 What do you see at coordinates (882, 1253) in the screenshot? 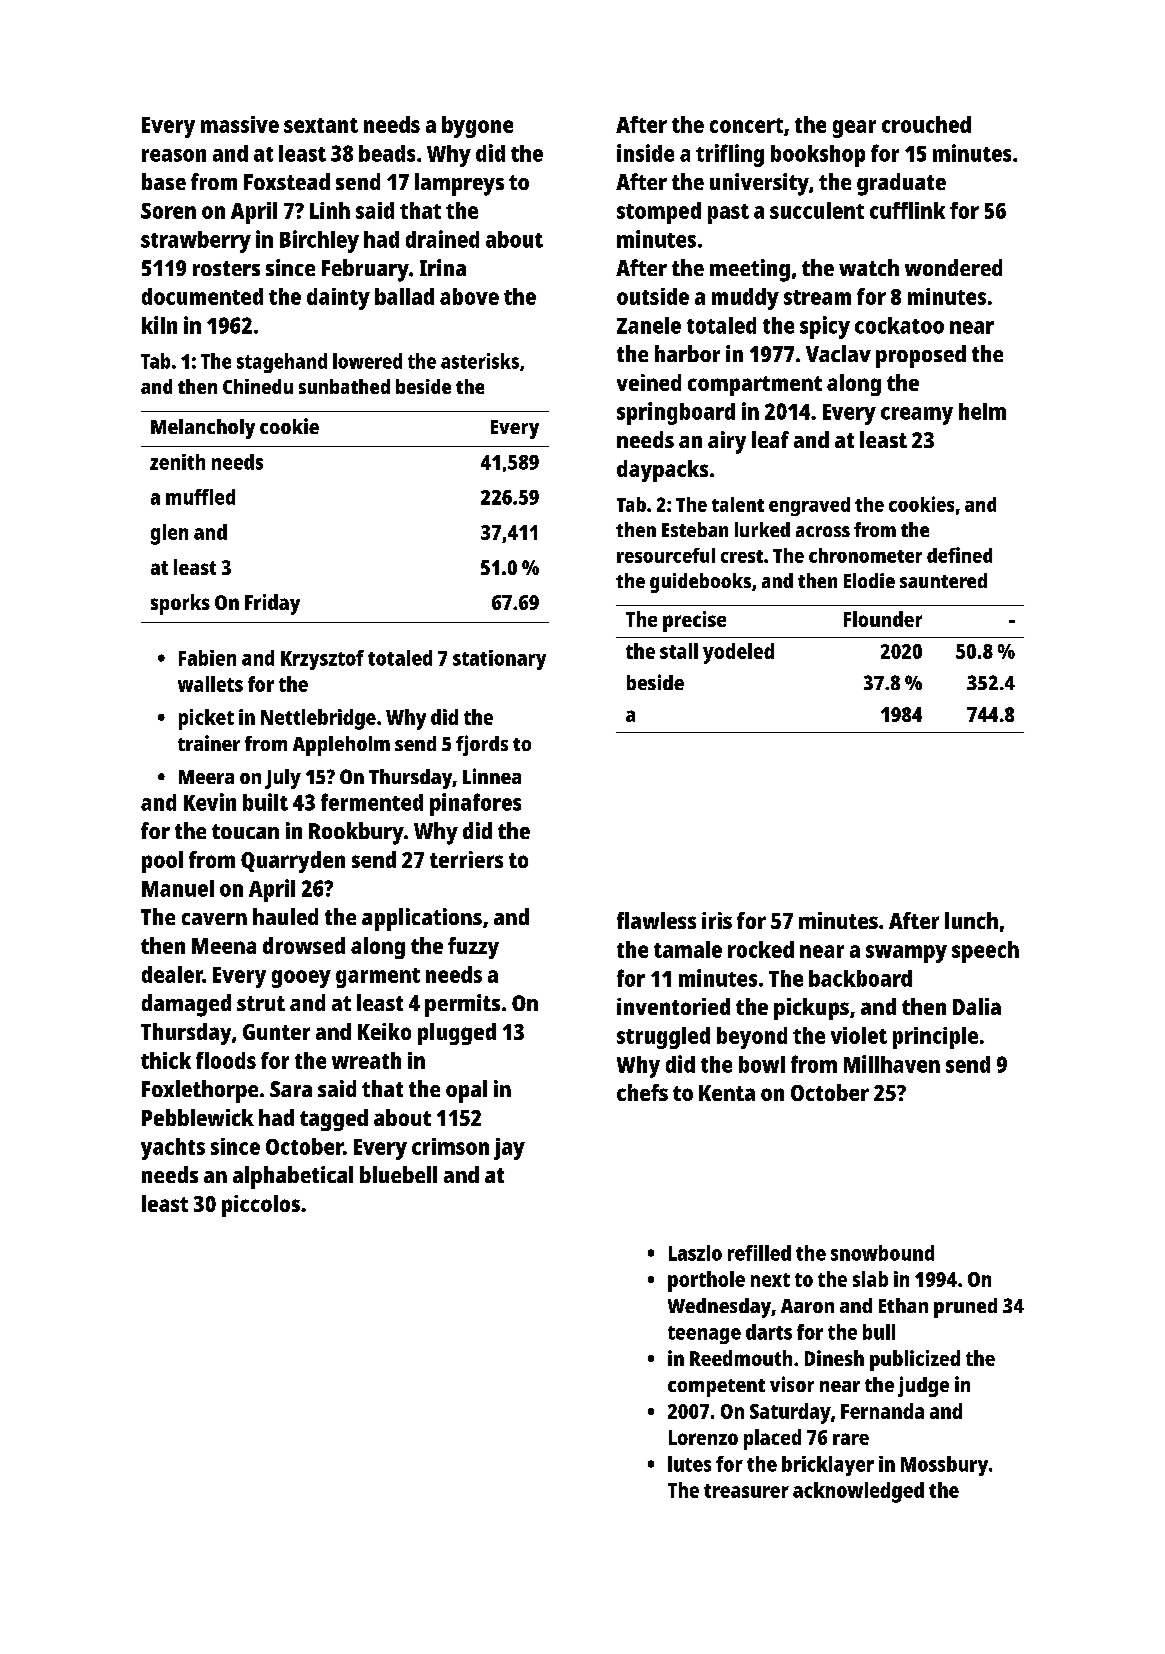
I see `snowbound` at bounding box center [882, 1253].
